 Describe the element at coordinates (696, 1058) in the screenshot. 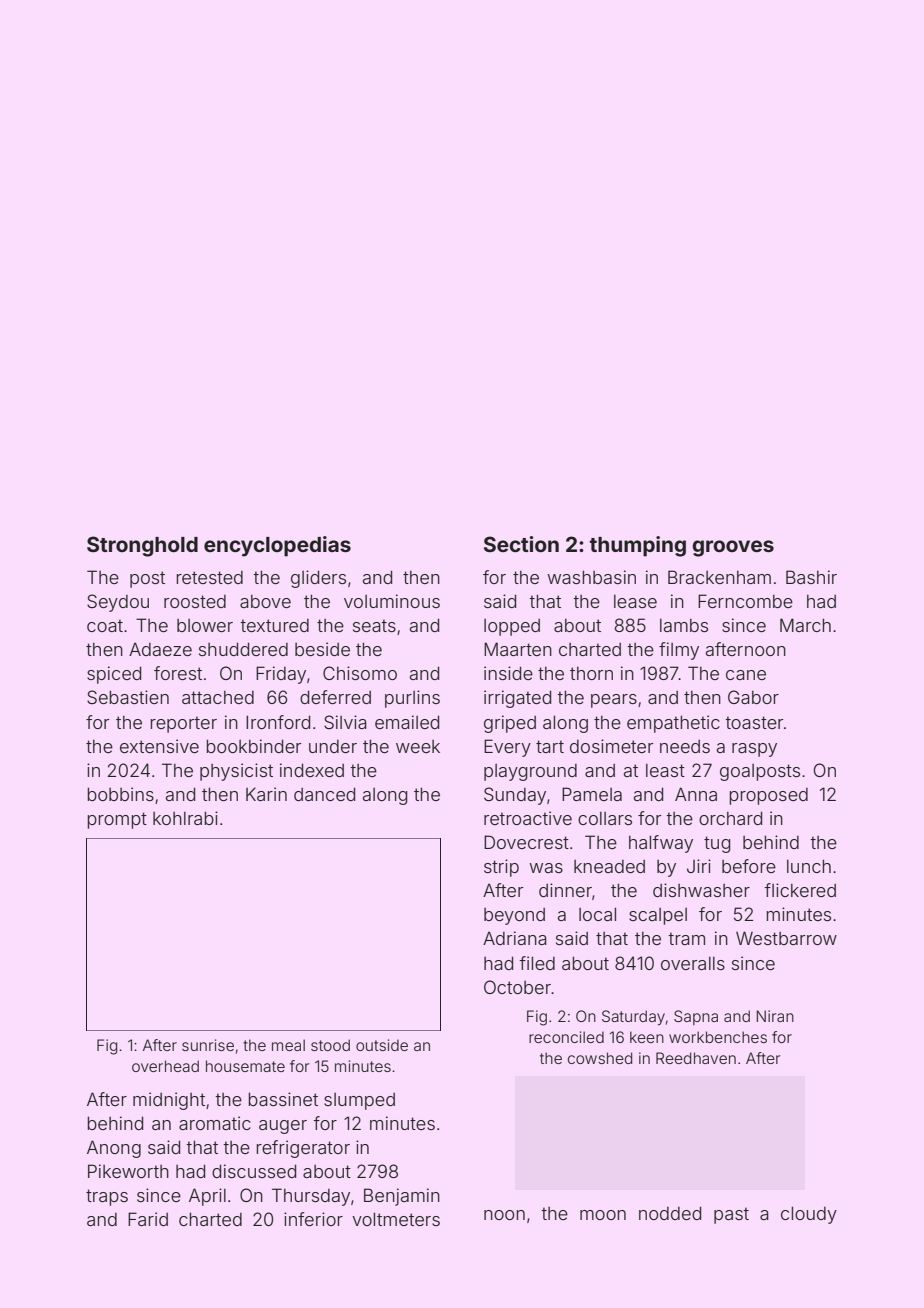

I see `Reedhaven` at that location.
